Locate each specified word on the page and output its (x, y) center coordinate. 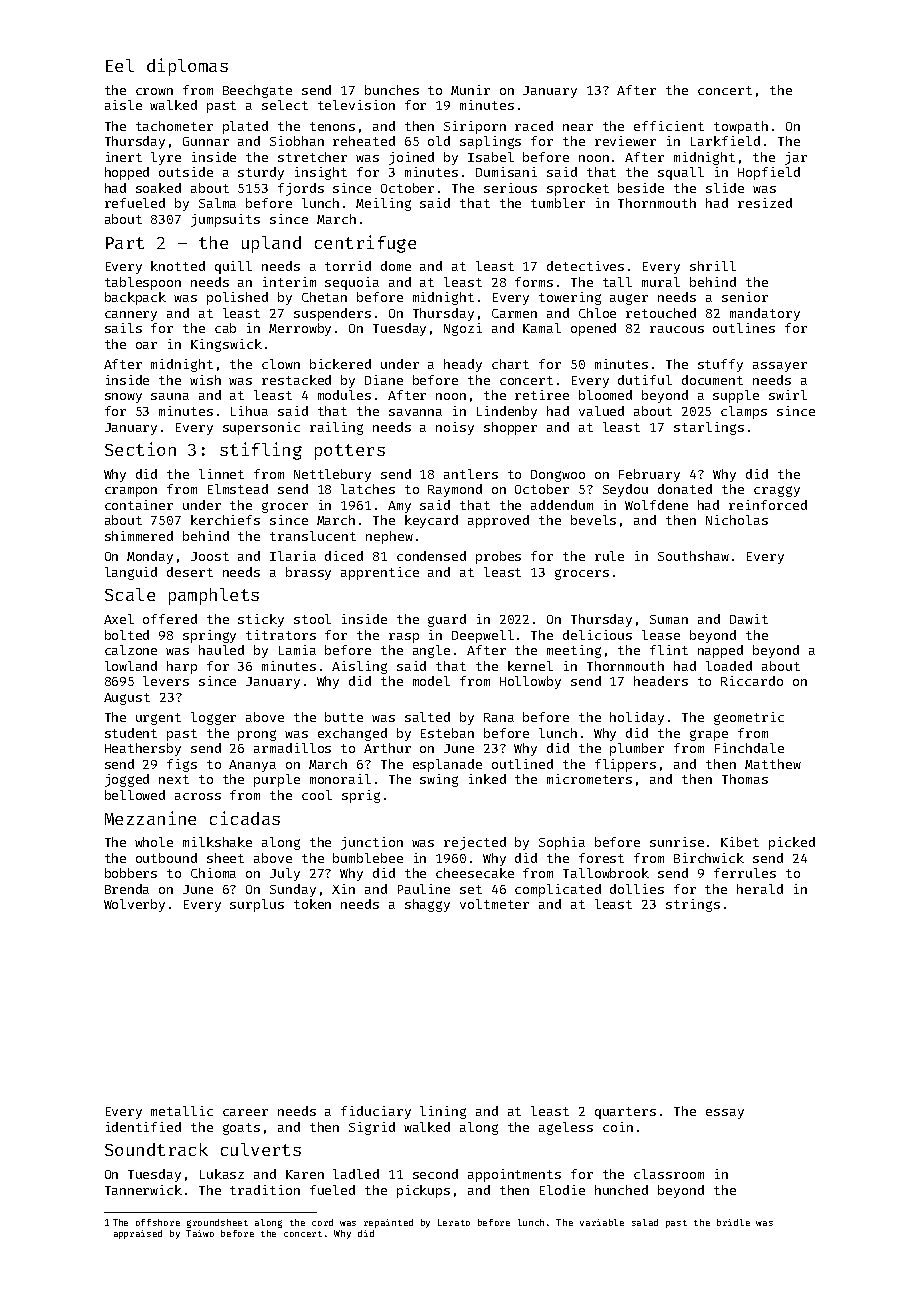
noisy (455, 428)
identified (143, 1127)
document (712, 380)
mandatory (765, 314)
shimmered (139, 536)
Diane (384, 380)
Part (125, 243)
